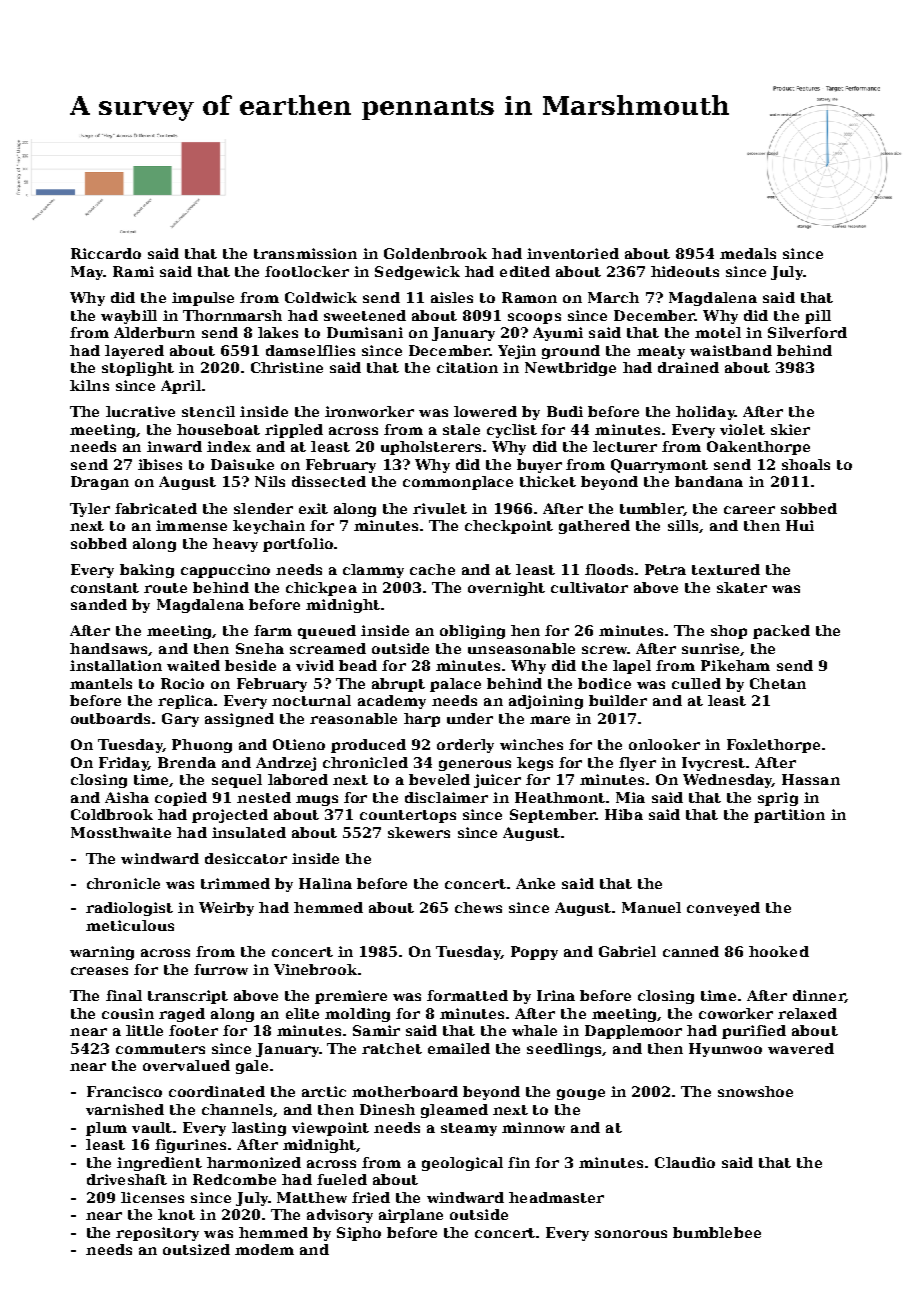 This document has width=924, height=1308. Describe the element at coordinates (273, 630) in the document. I see `farm` at that location.
